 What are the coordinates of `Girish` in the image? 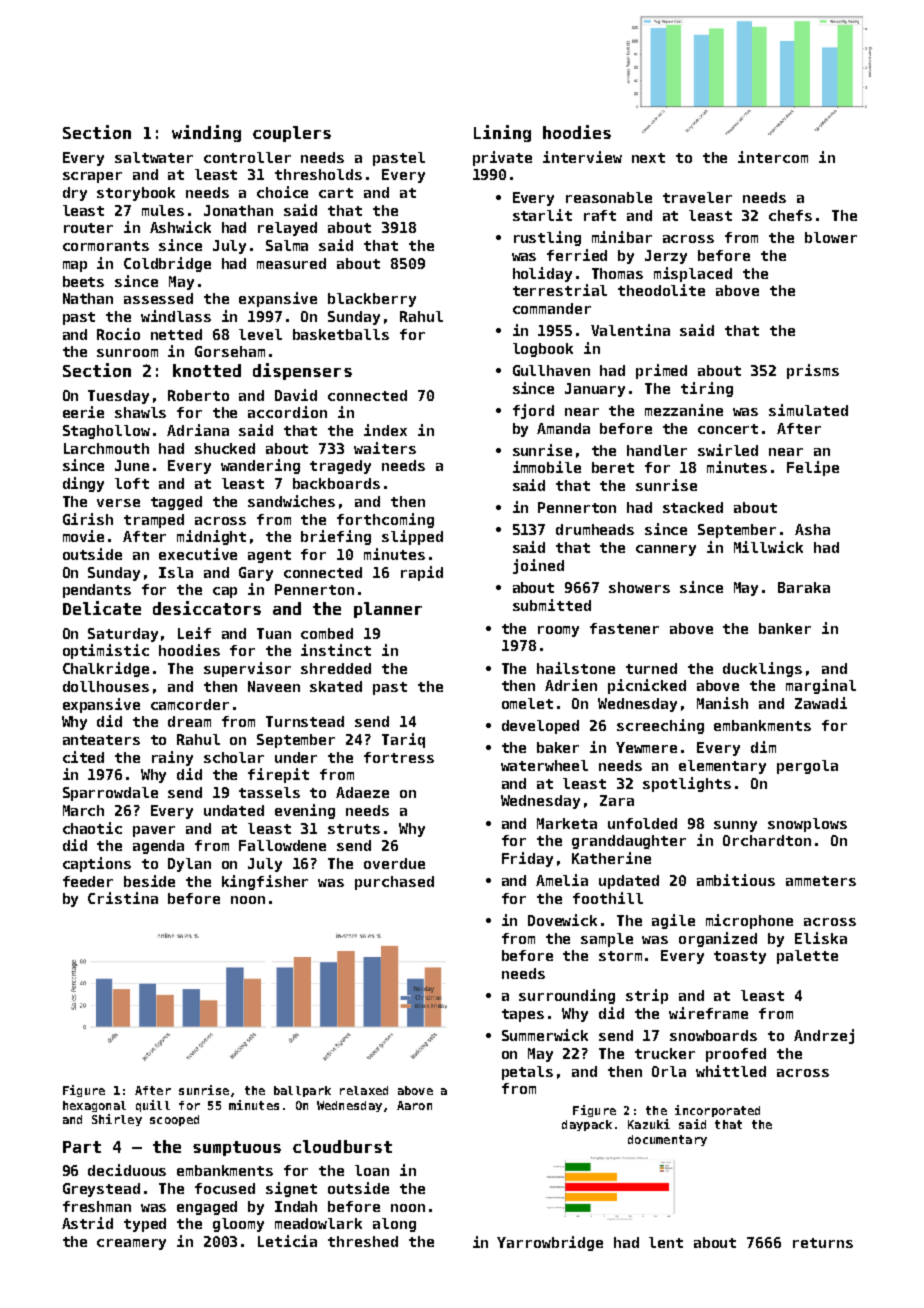 It's located at (88, 519).
